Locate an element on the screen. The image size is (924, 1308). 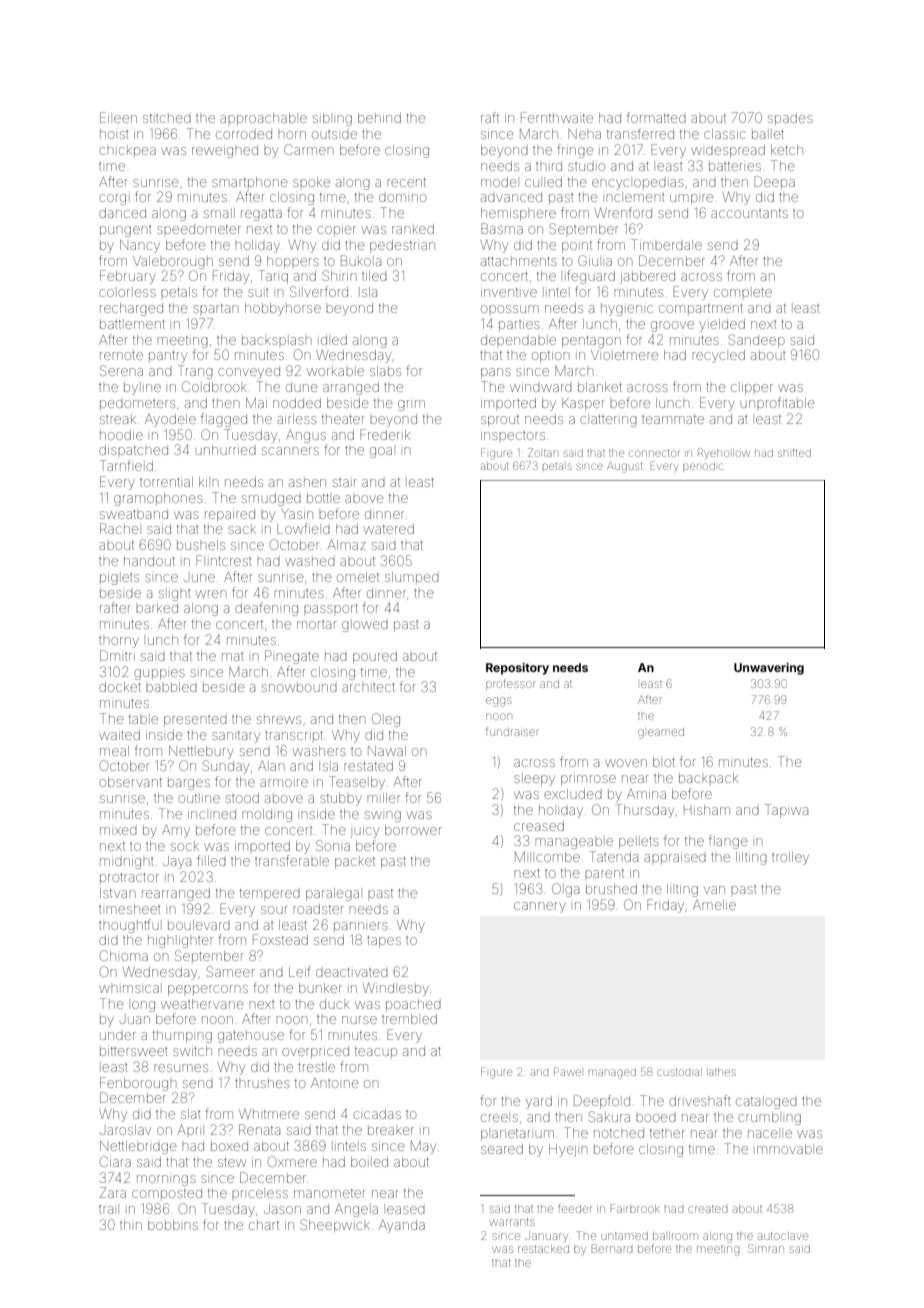
Ryehollow is located at coordinates (724, 454).
